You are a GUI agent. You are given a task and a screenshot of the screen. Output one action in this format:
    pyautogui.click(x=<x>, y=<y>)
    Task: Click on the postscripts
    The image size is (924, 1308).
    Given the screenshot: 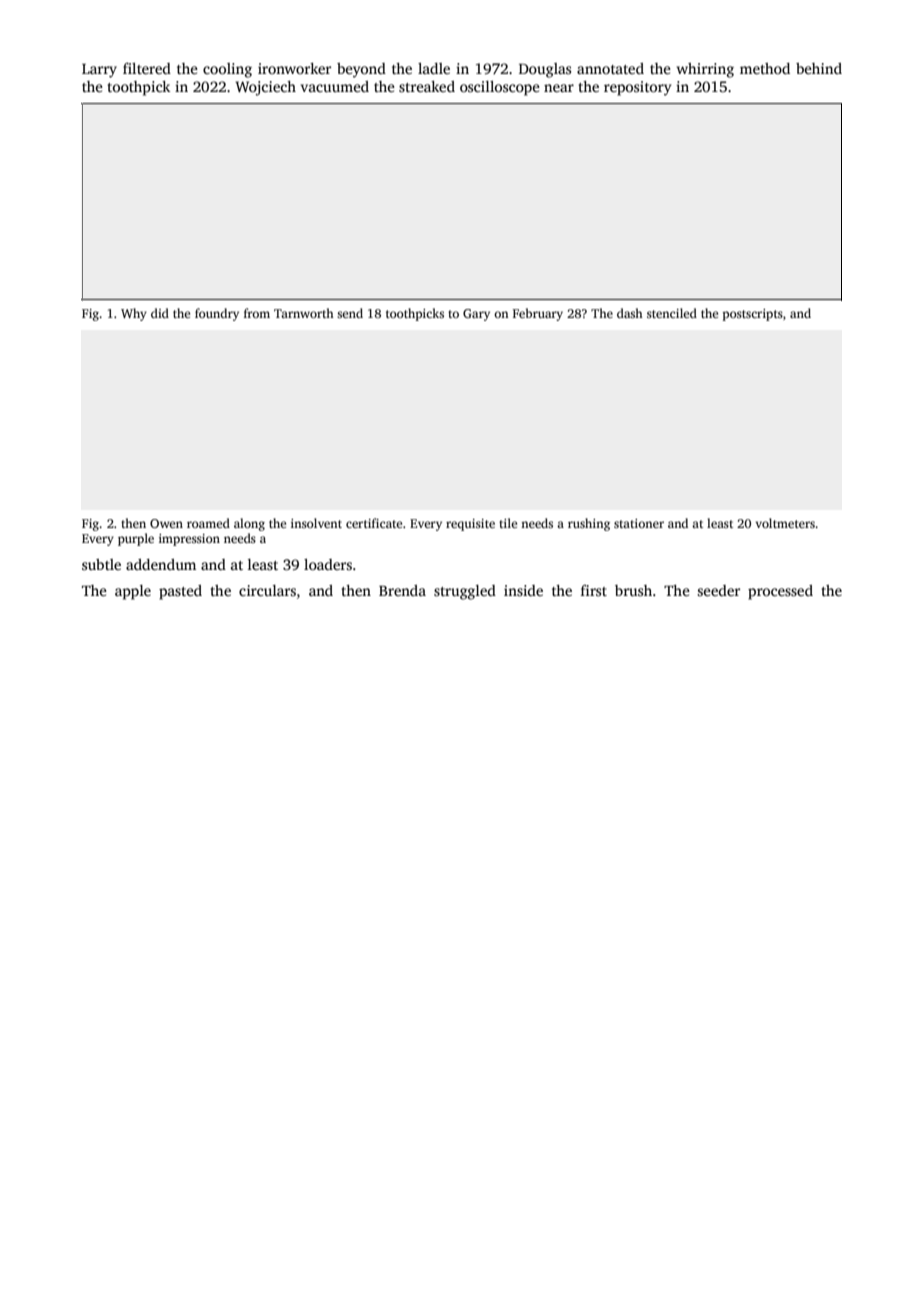 What is the action you would take?
    pyautogui.click(x=753, y=315)
